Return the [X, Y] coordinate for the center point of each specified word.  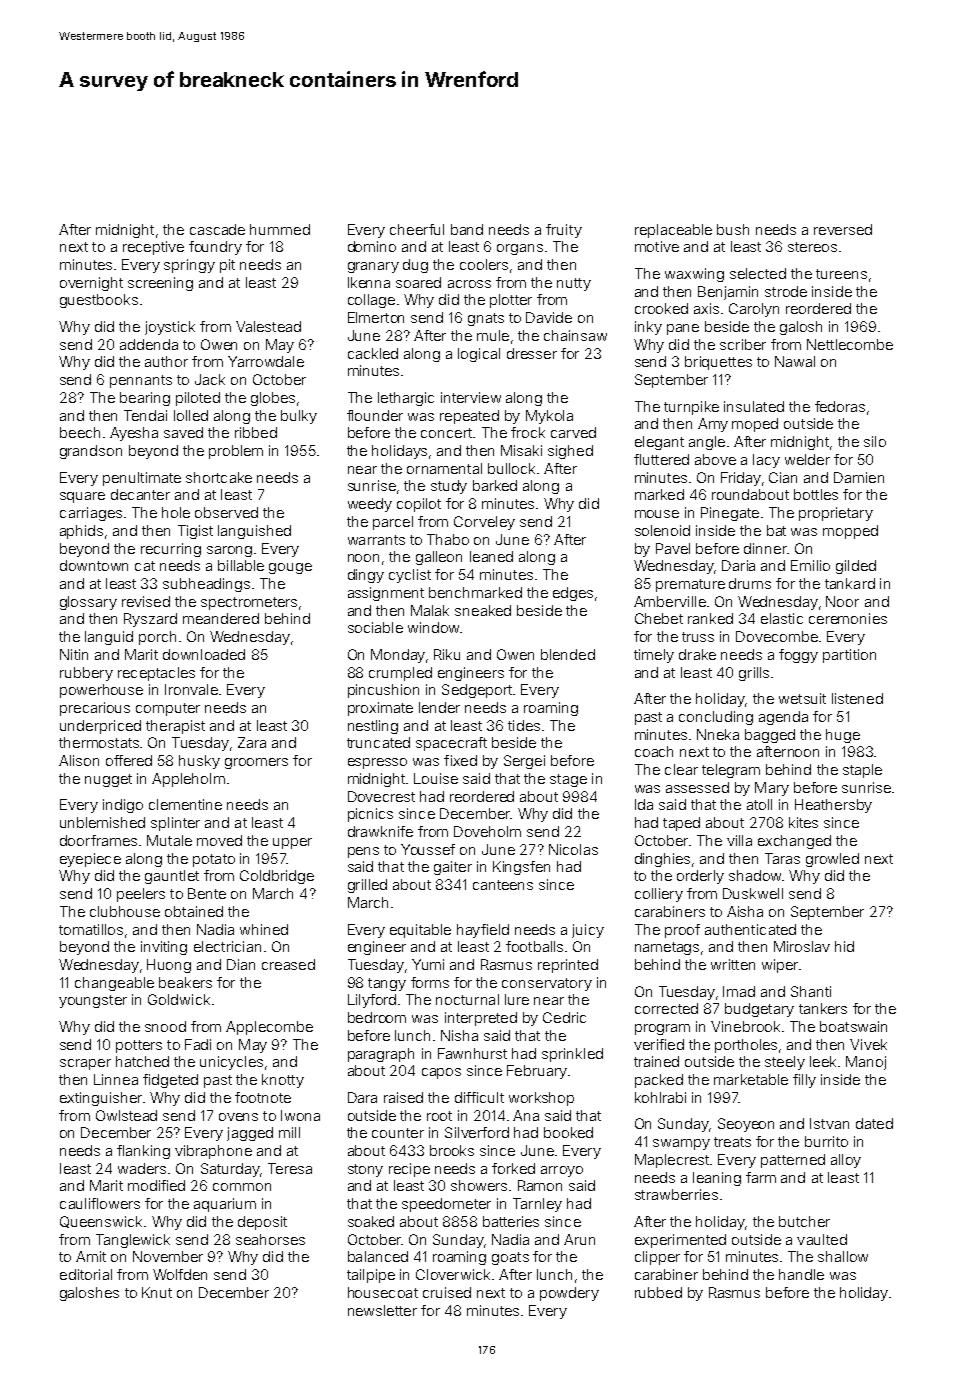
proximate [380, 709]
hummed [280, 229]
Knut [157, 1292]
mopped [850, 532]
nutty [574, 284]
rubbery [86, 674]
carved [573, 432]
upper [292, 843]
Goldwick [179, 999]
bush [733, 229]
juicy [588, 931]
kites [803, 822]
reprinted [568, 966]
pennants [141, 381]
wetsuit [802, 698]
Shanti [811, 991]
